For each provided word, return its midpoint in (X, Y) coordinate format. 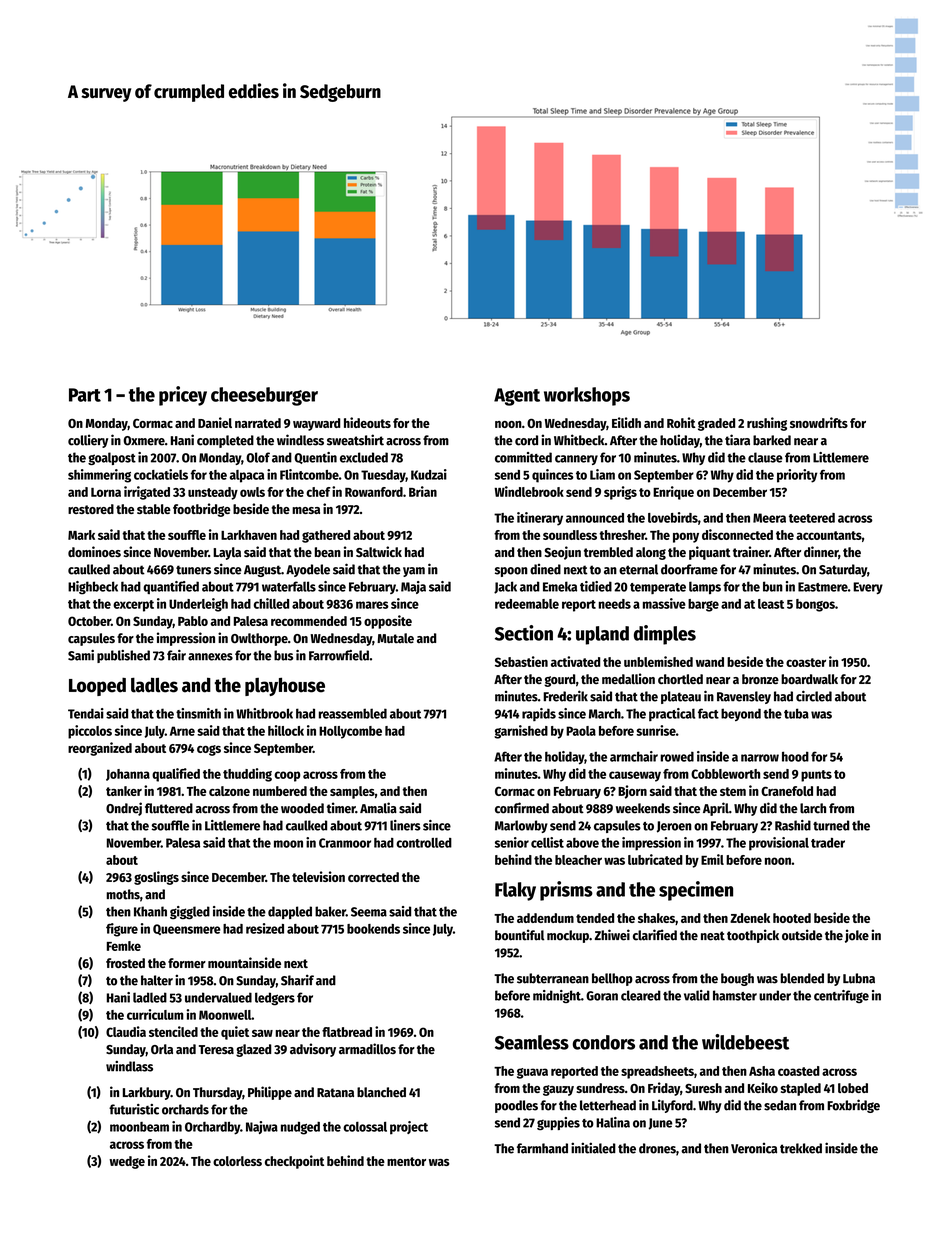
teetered (812, 518)
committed (523, 457)
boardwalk (809, 679)
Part (85, 395)
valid (697, 995)
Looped (97, 687)
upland (602, 635)
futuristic (134, 1109)
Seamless (532, 1042)
